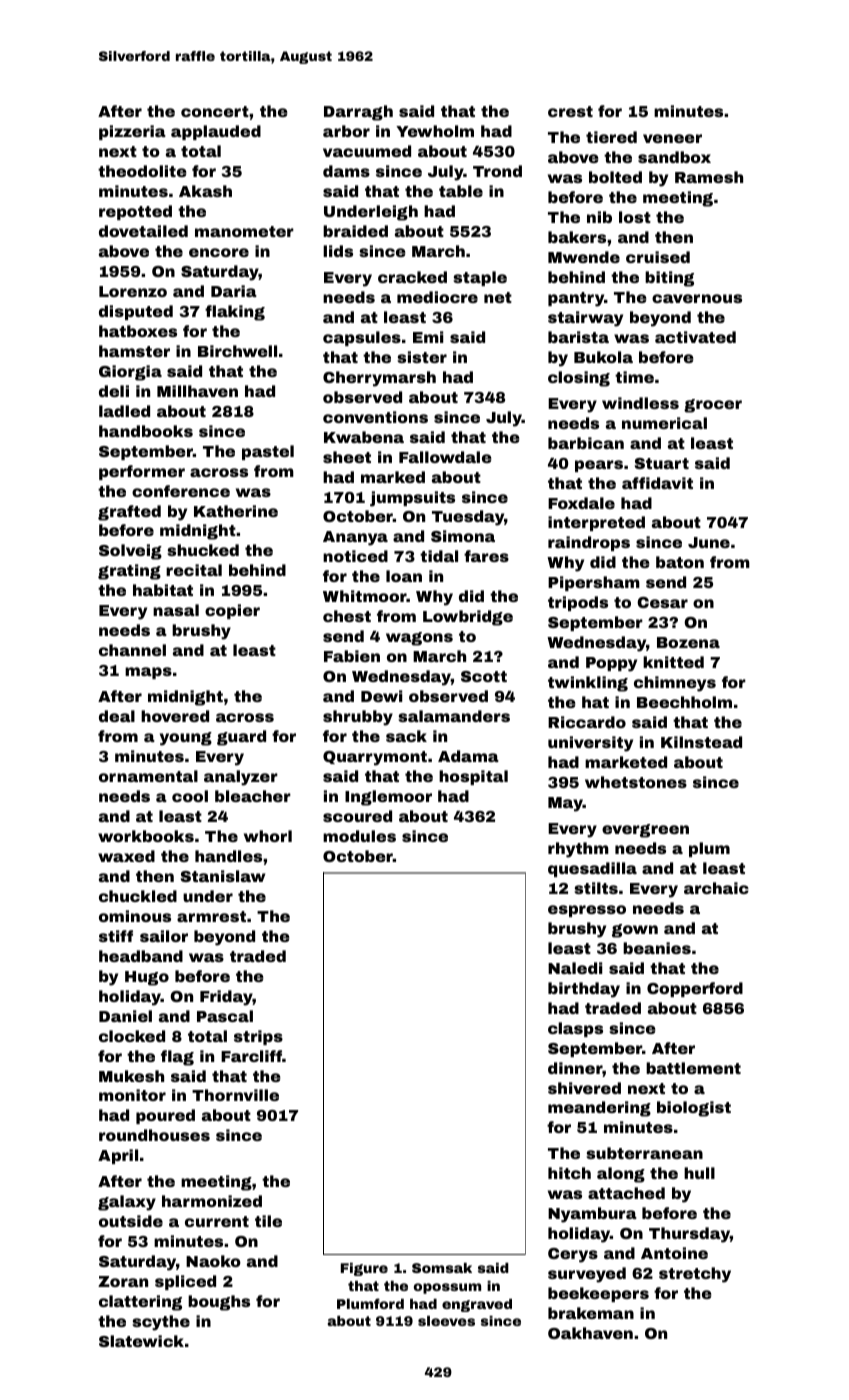 Image resolution: width=849 pixels, height=1400 pixels. I want to click on galaxy, so click(127, 1203).
